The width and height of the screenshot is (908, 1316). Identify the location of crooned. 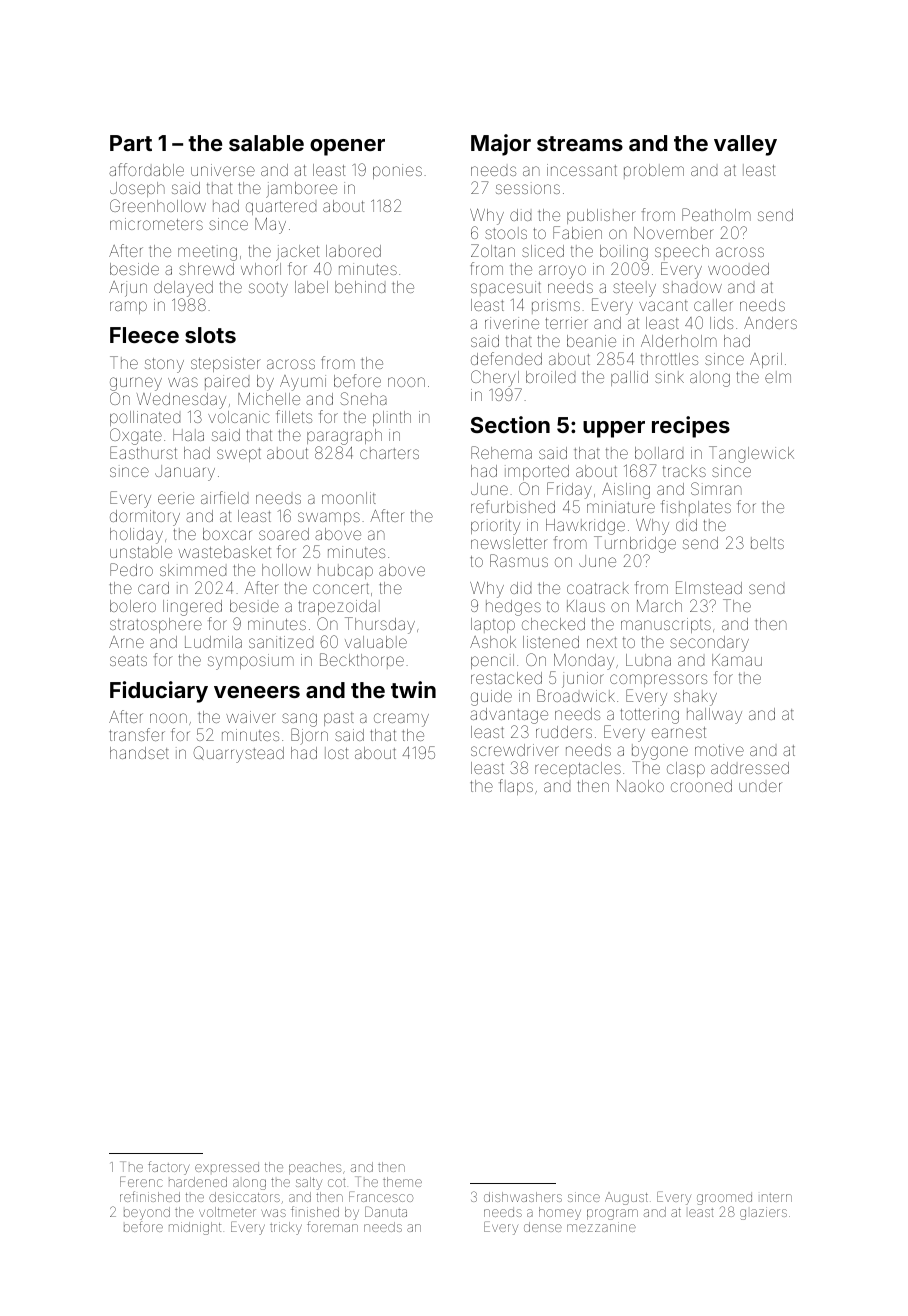
(701, 786).
